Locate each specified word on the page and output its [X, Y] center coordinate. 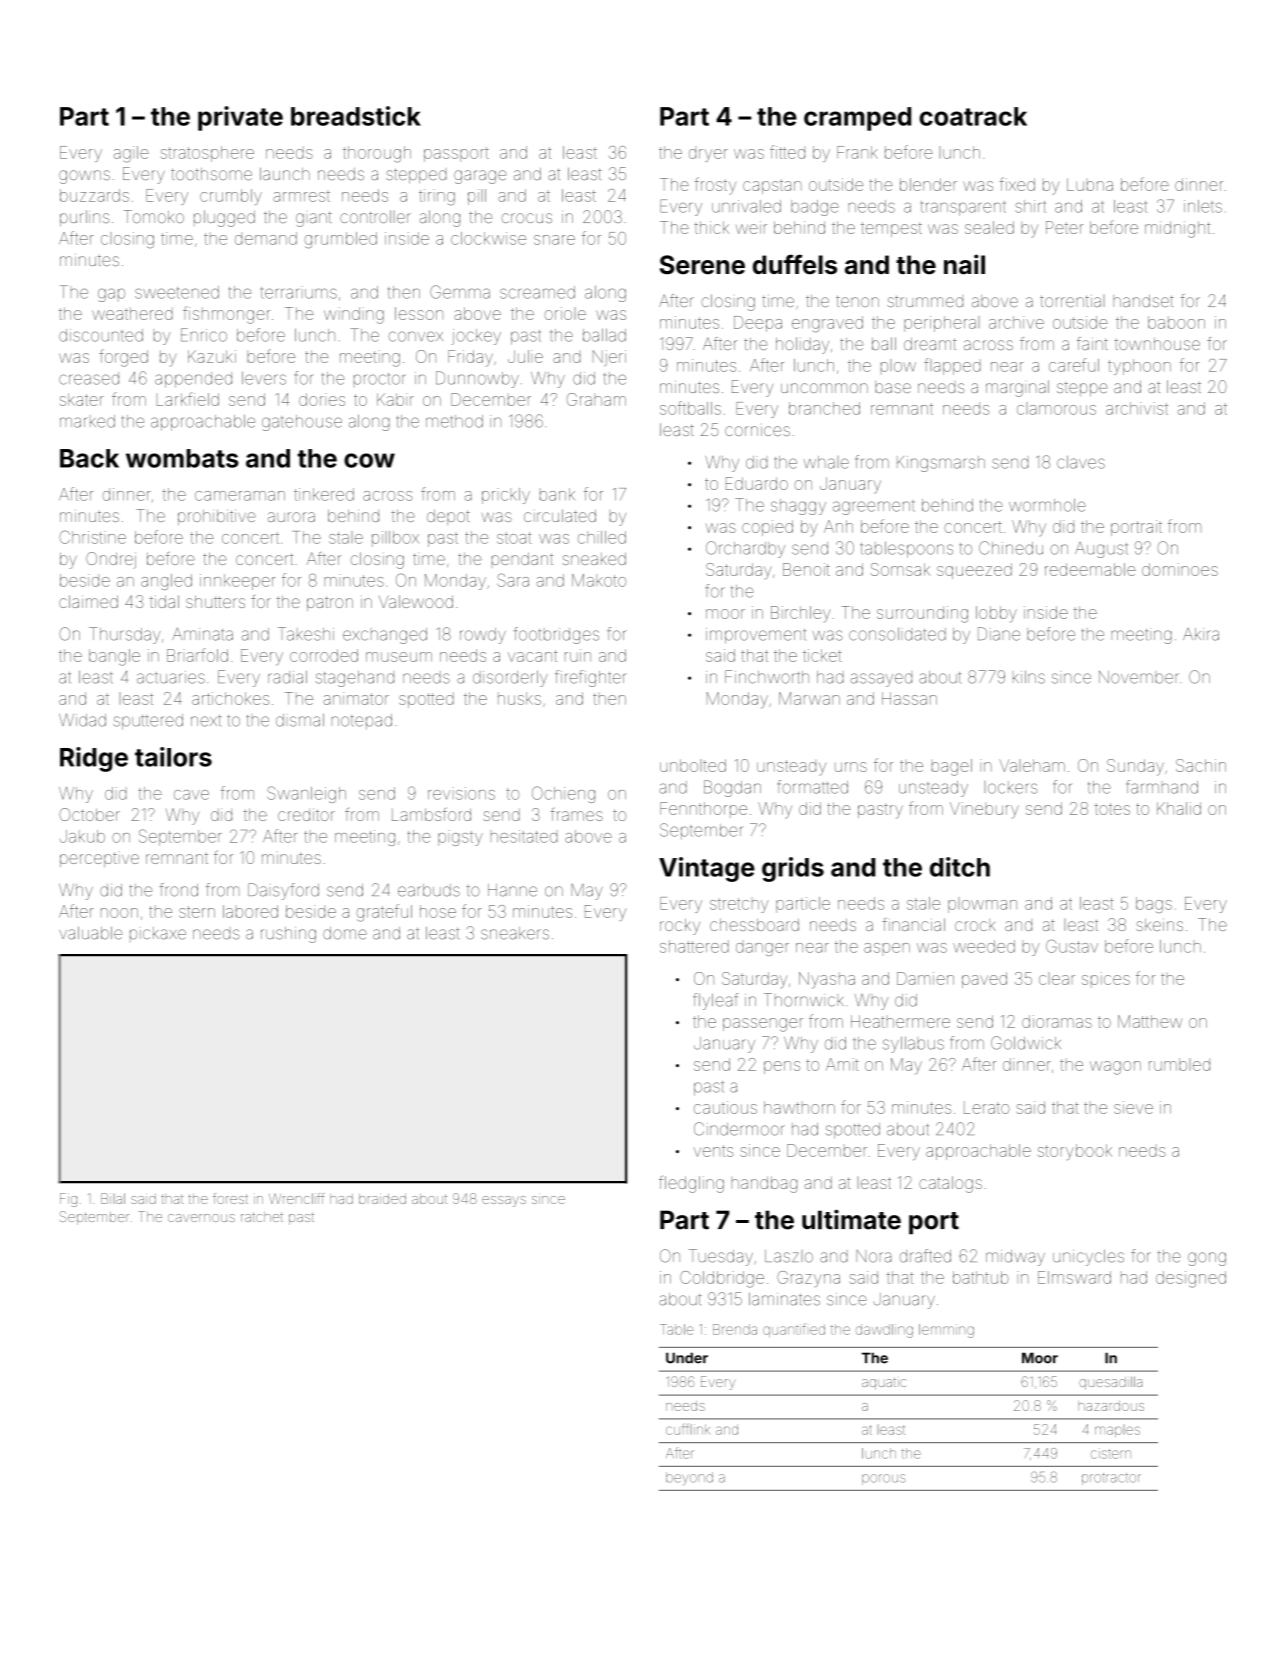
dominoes [1180, 569]
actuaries [171, 677]
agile [131, 154]
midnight [1177, 229]
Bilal [113, 1198]
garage [480, 177]
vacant [532, 656]
